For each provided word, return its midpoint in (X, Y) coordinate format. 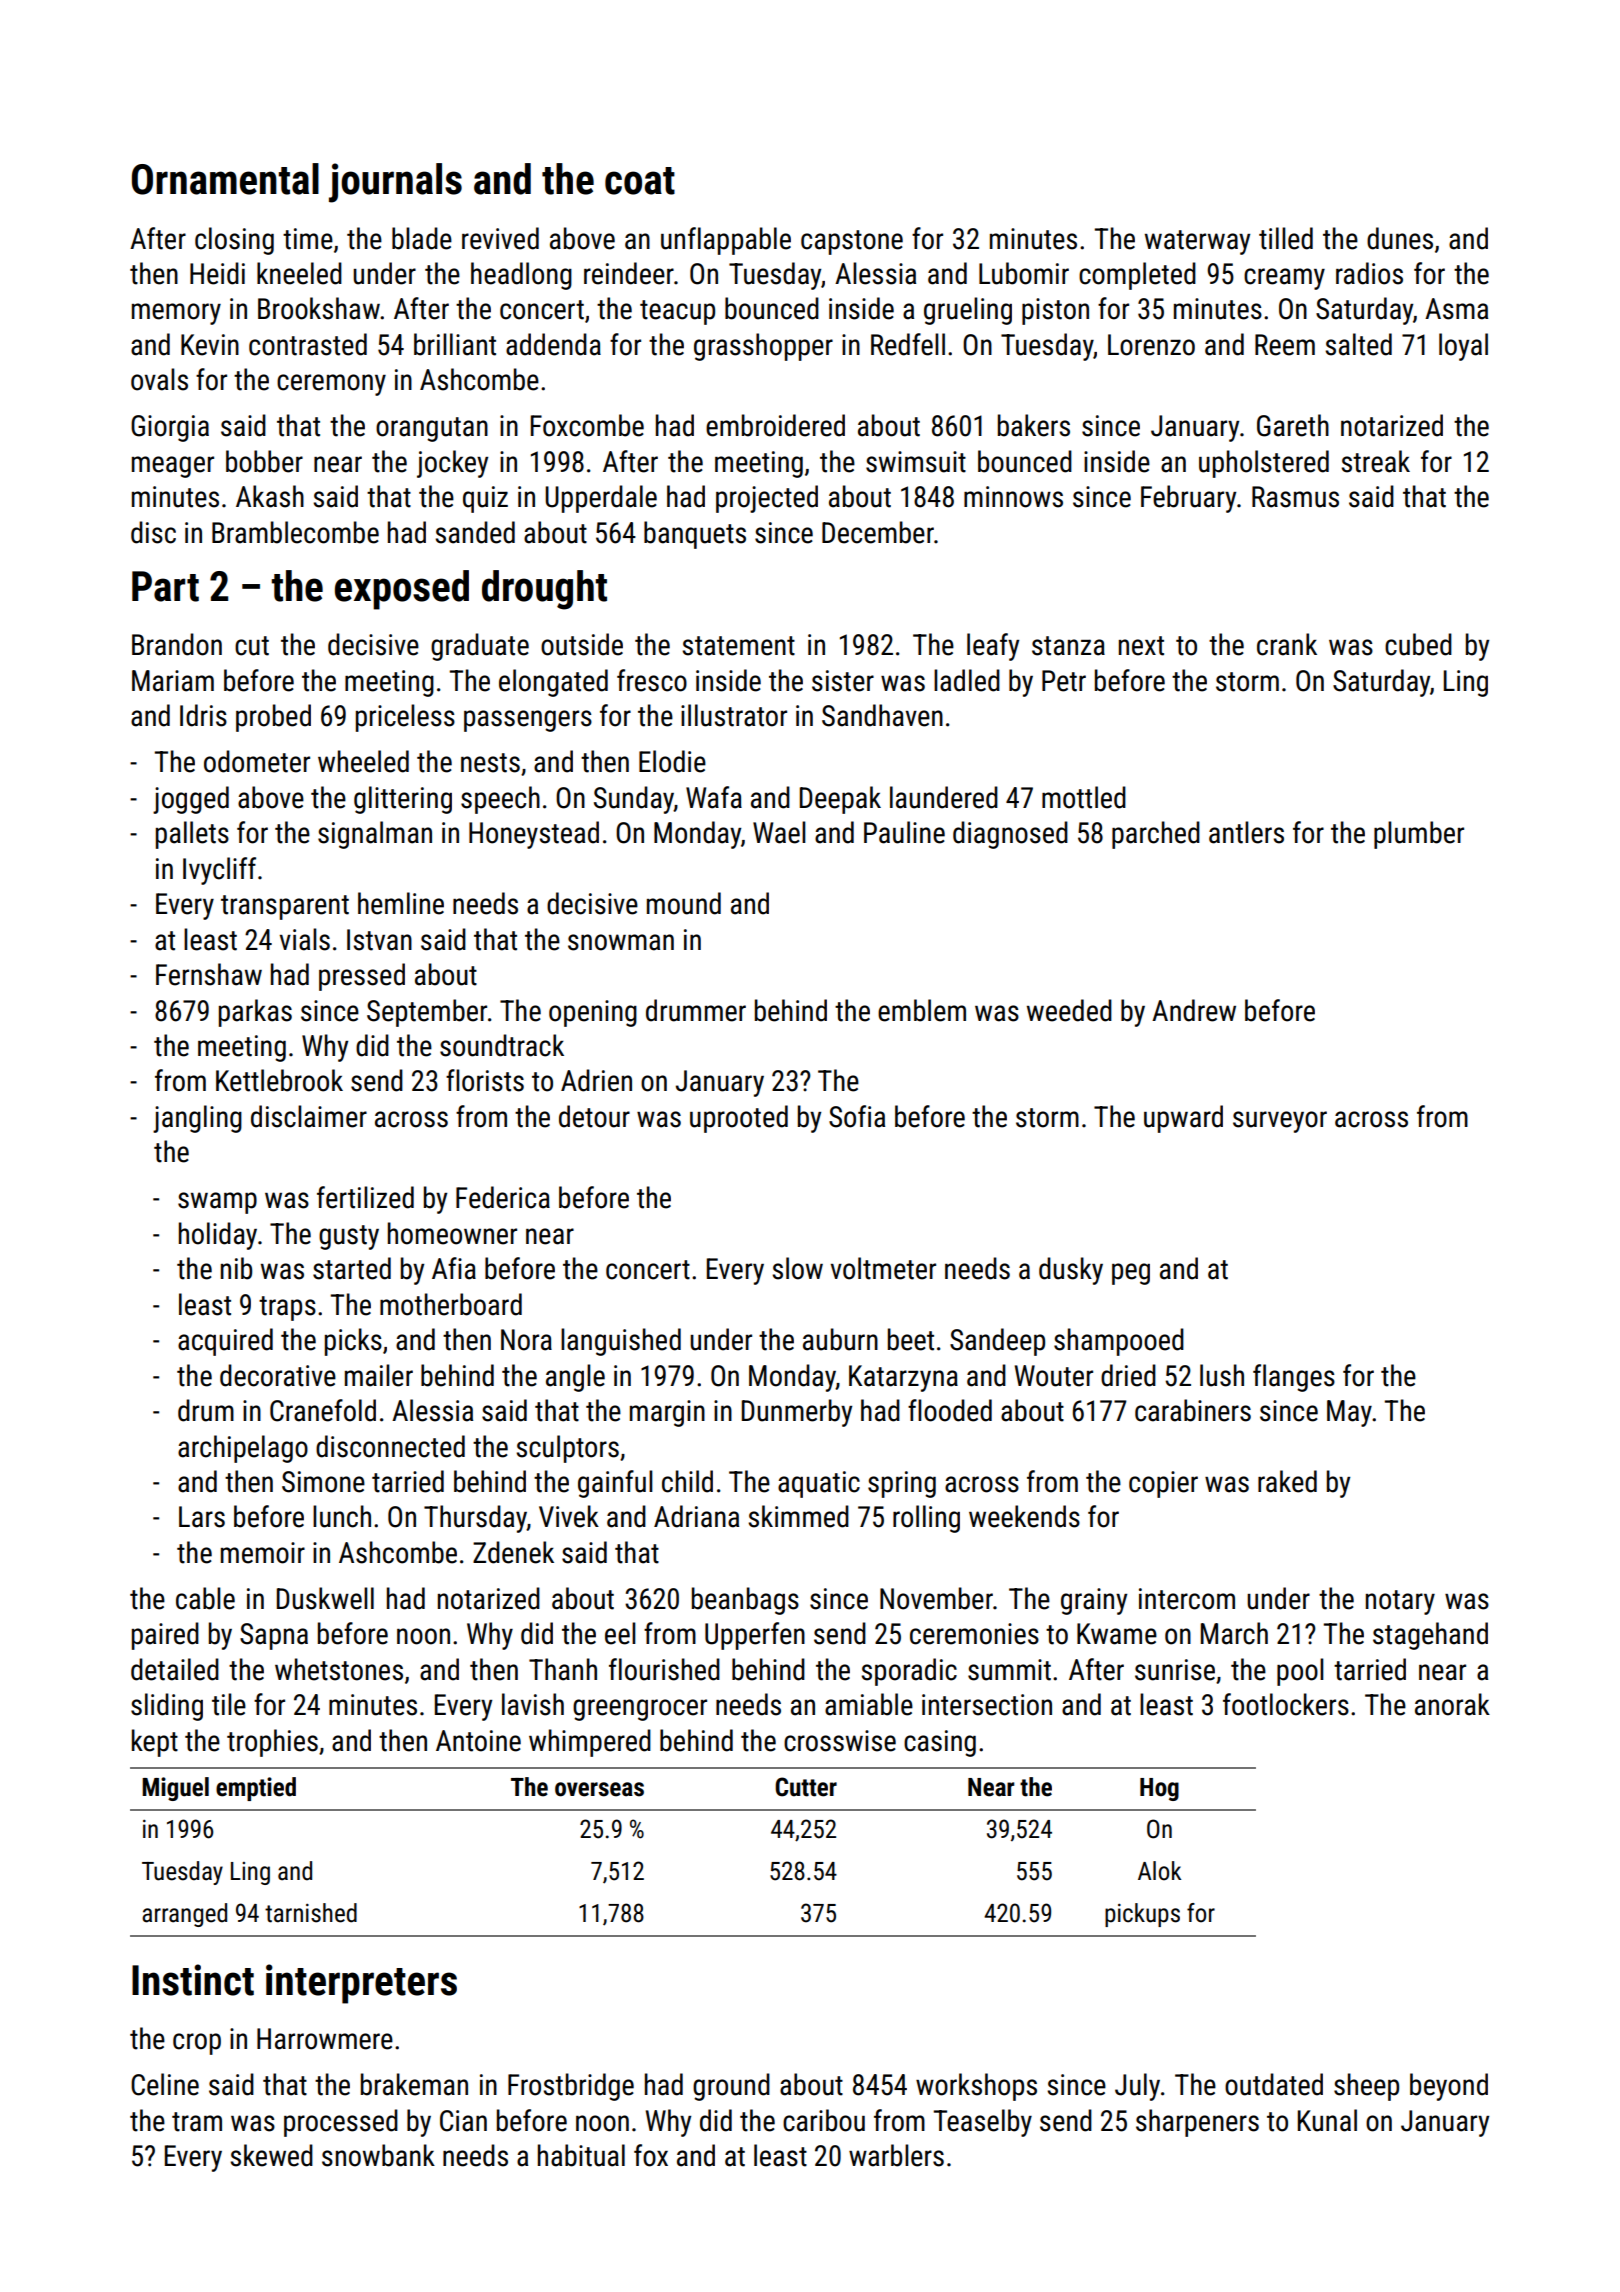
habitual (581, 2155)
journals (395, 183)
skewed (271, 2155)
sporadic (909, 1672)
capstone (852, 242)
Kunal (1327, 2120)
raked (1287, 1481)
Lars (202, 1517)
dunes (1400, 238)
